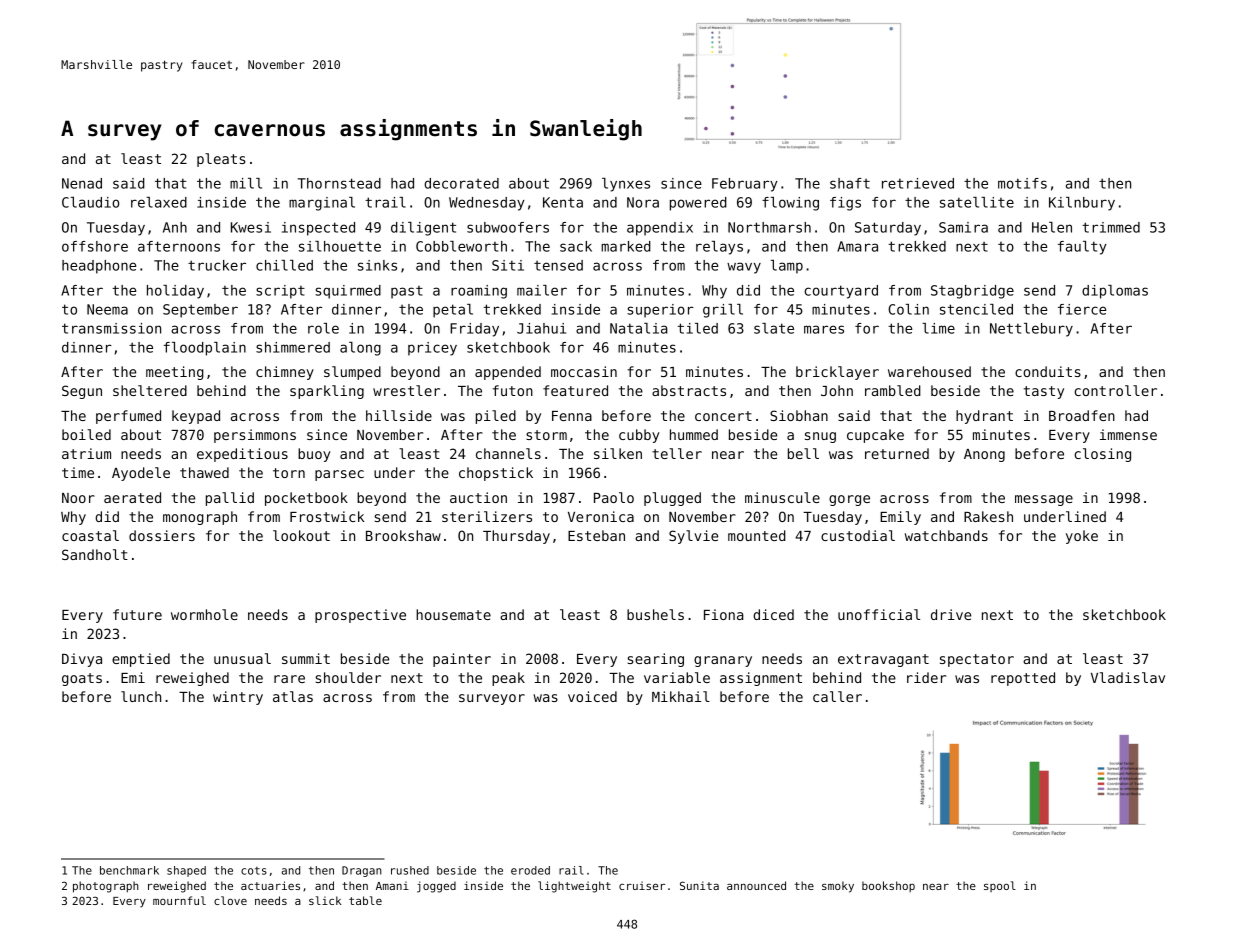 Image resolution: width=1233 pixels, height=952 pixels. Describe the element at coordinates (1031, 330) in the screenshot. I see `Nettlebury` at that location.
